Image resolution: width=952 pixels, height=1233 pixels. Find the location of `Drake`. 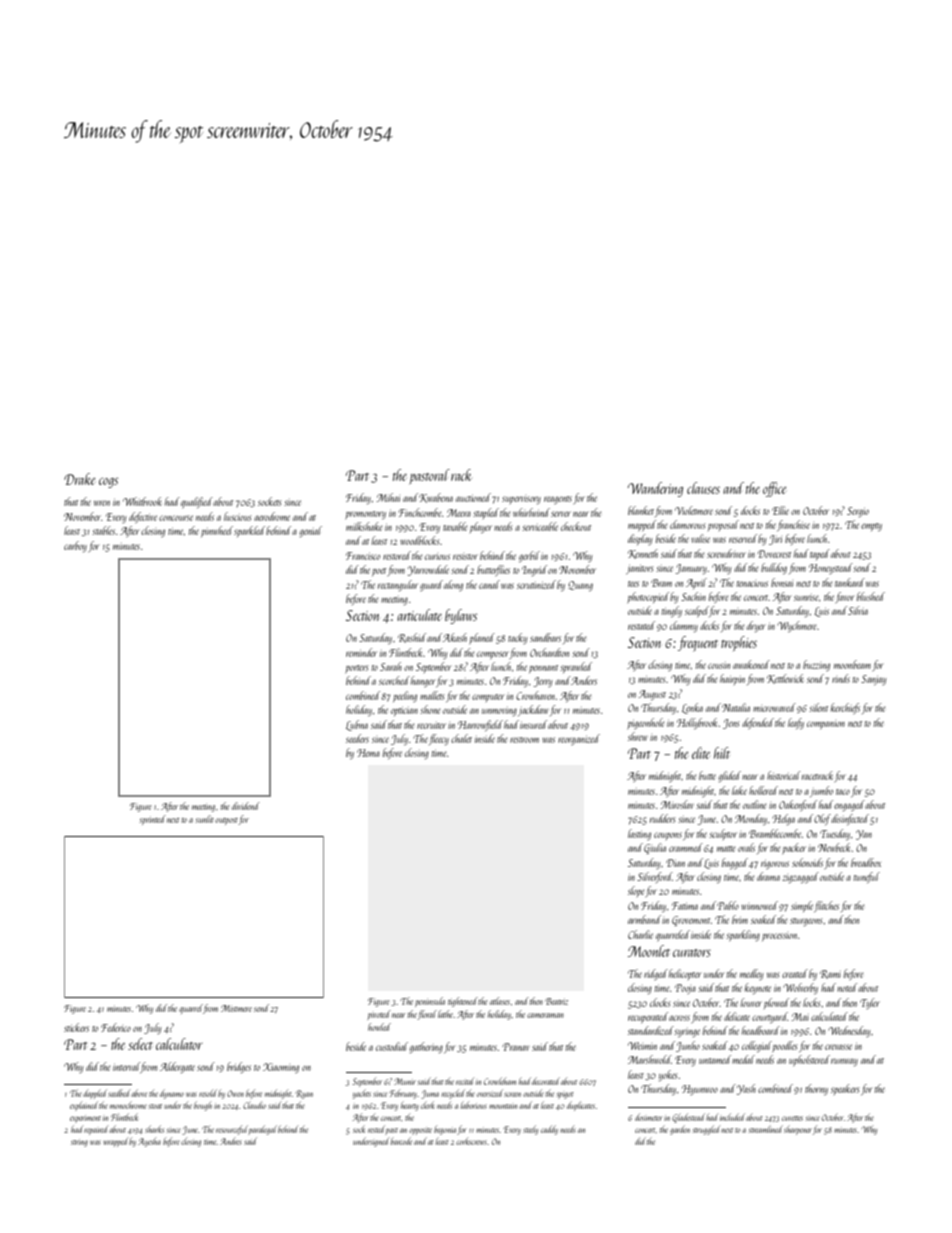

Drake is located at coordinates (79, 479).
